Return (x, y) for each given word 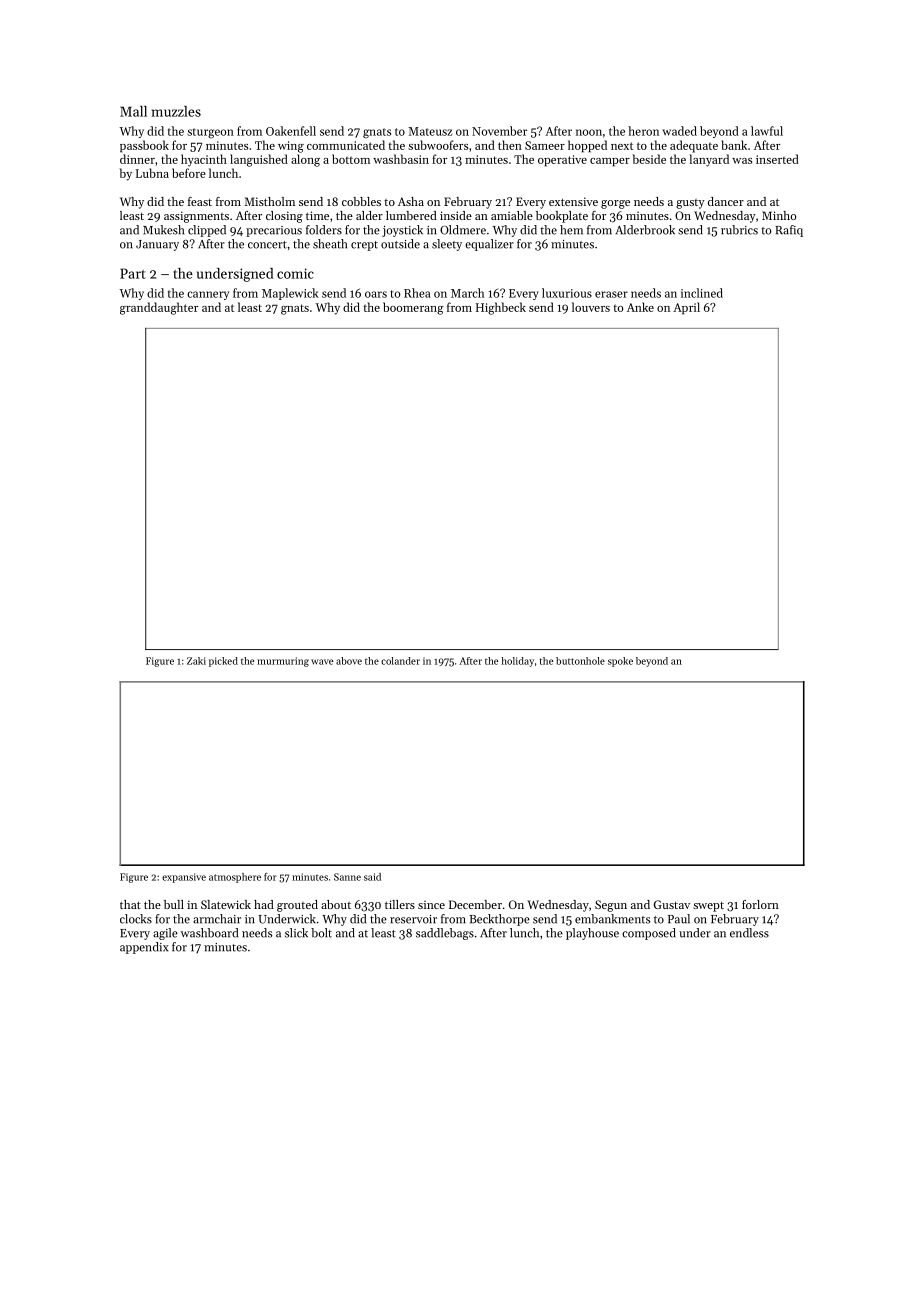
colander (400, 661)
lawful (767, 131)
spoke (620, 662)
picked (223, 662)
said (372, 877)
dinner (137, 159)
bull (174, 904)
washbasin (401, 159)
